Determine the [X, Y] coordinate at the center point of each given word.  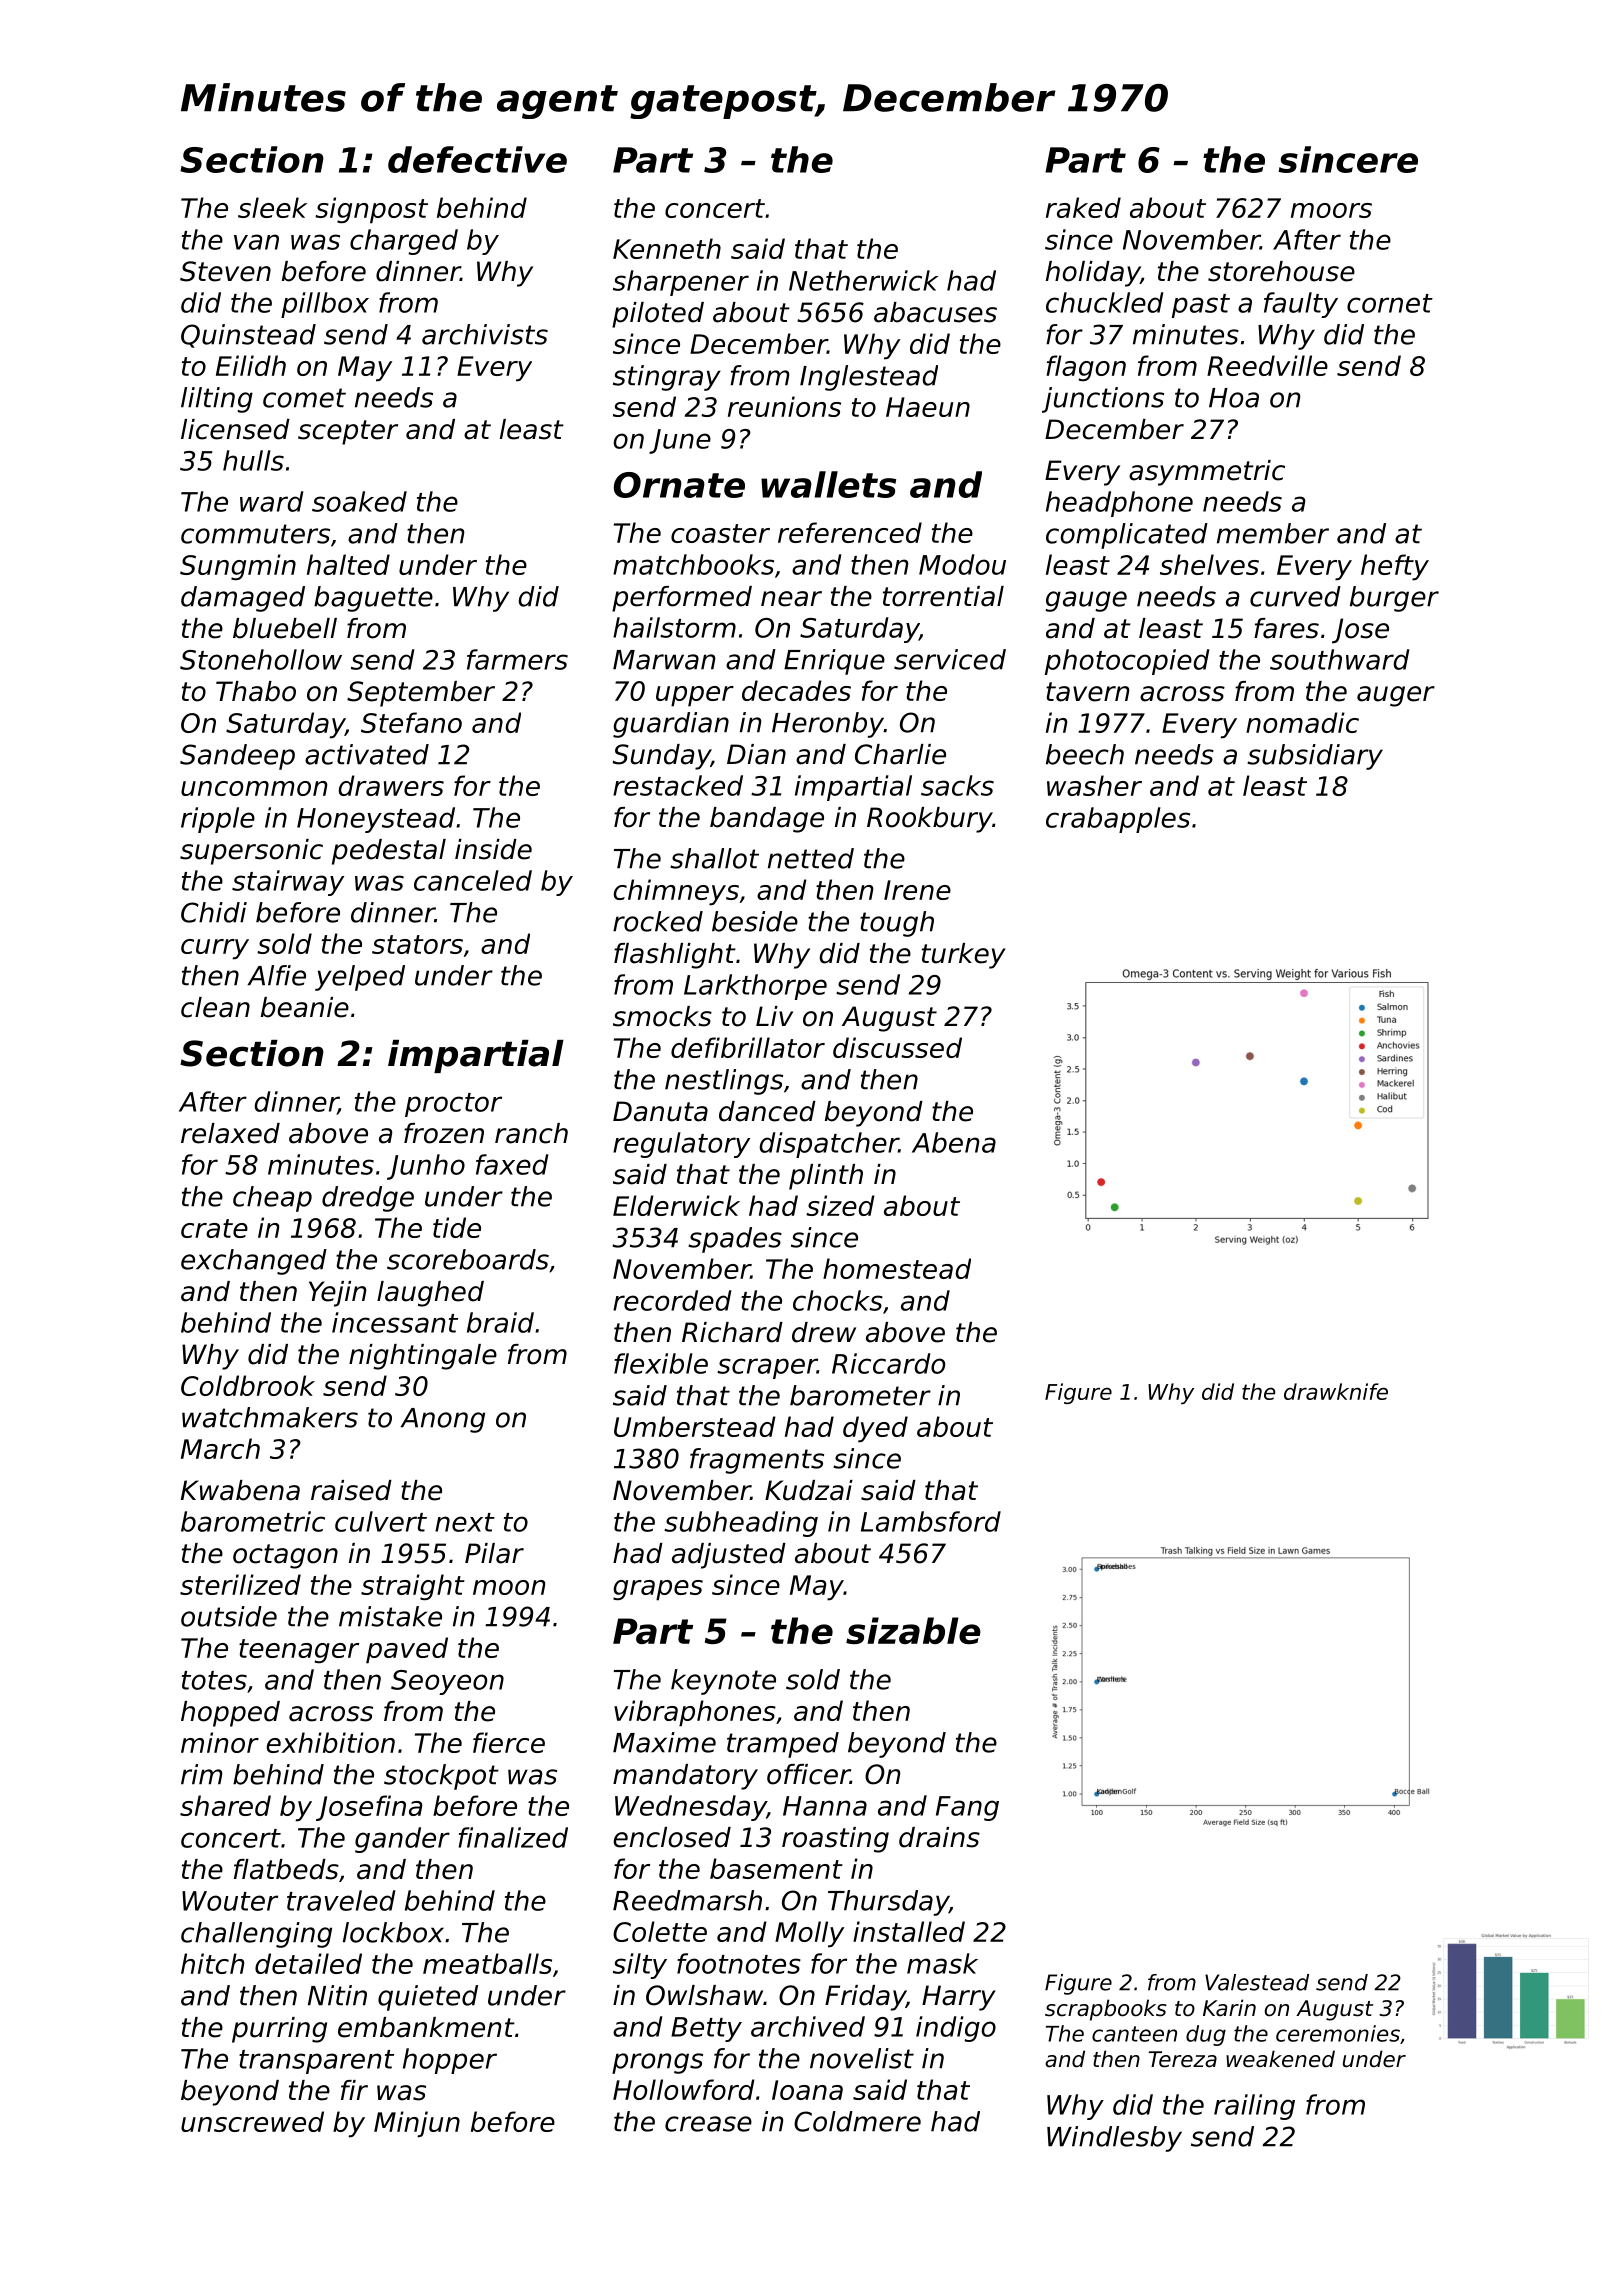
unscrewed [252, 2121]
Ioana [807, 2090]
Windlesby [1114, 2139]
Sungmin [238, 567]
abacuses [935, 312]
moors [1331, 210]
